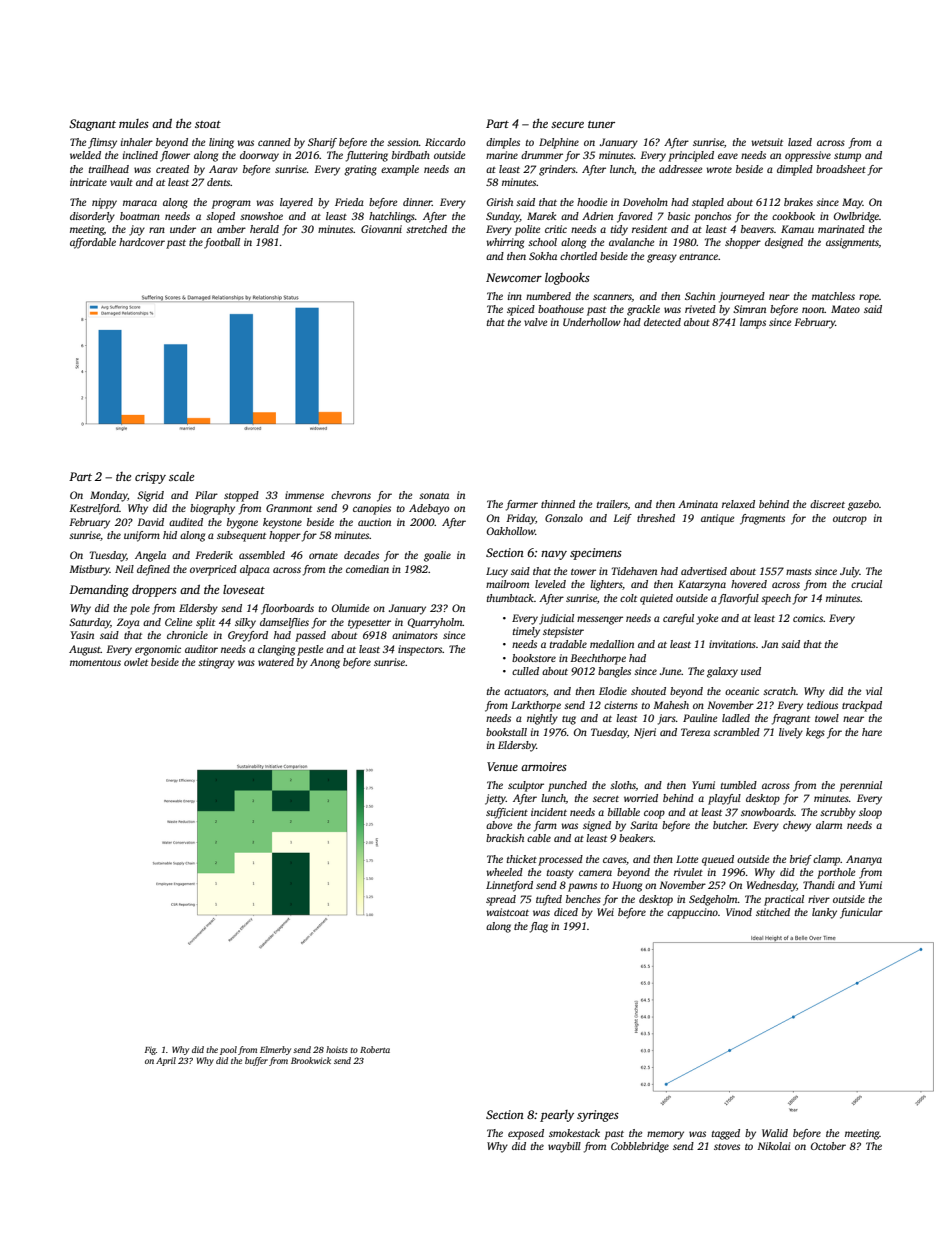 The image size is (952, 1233). What do you see at coordinates (445, 142) in the screenshot?
I see `Riccardo` at bounding box center [445, 142].
